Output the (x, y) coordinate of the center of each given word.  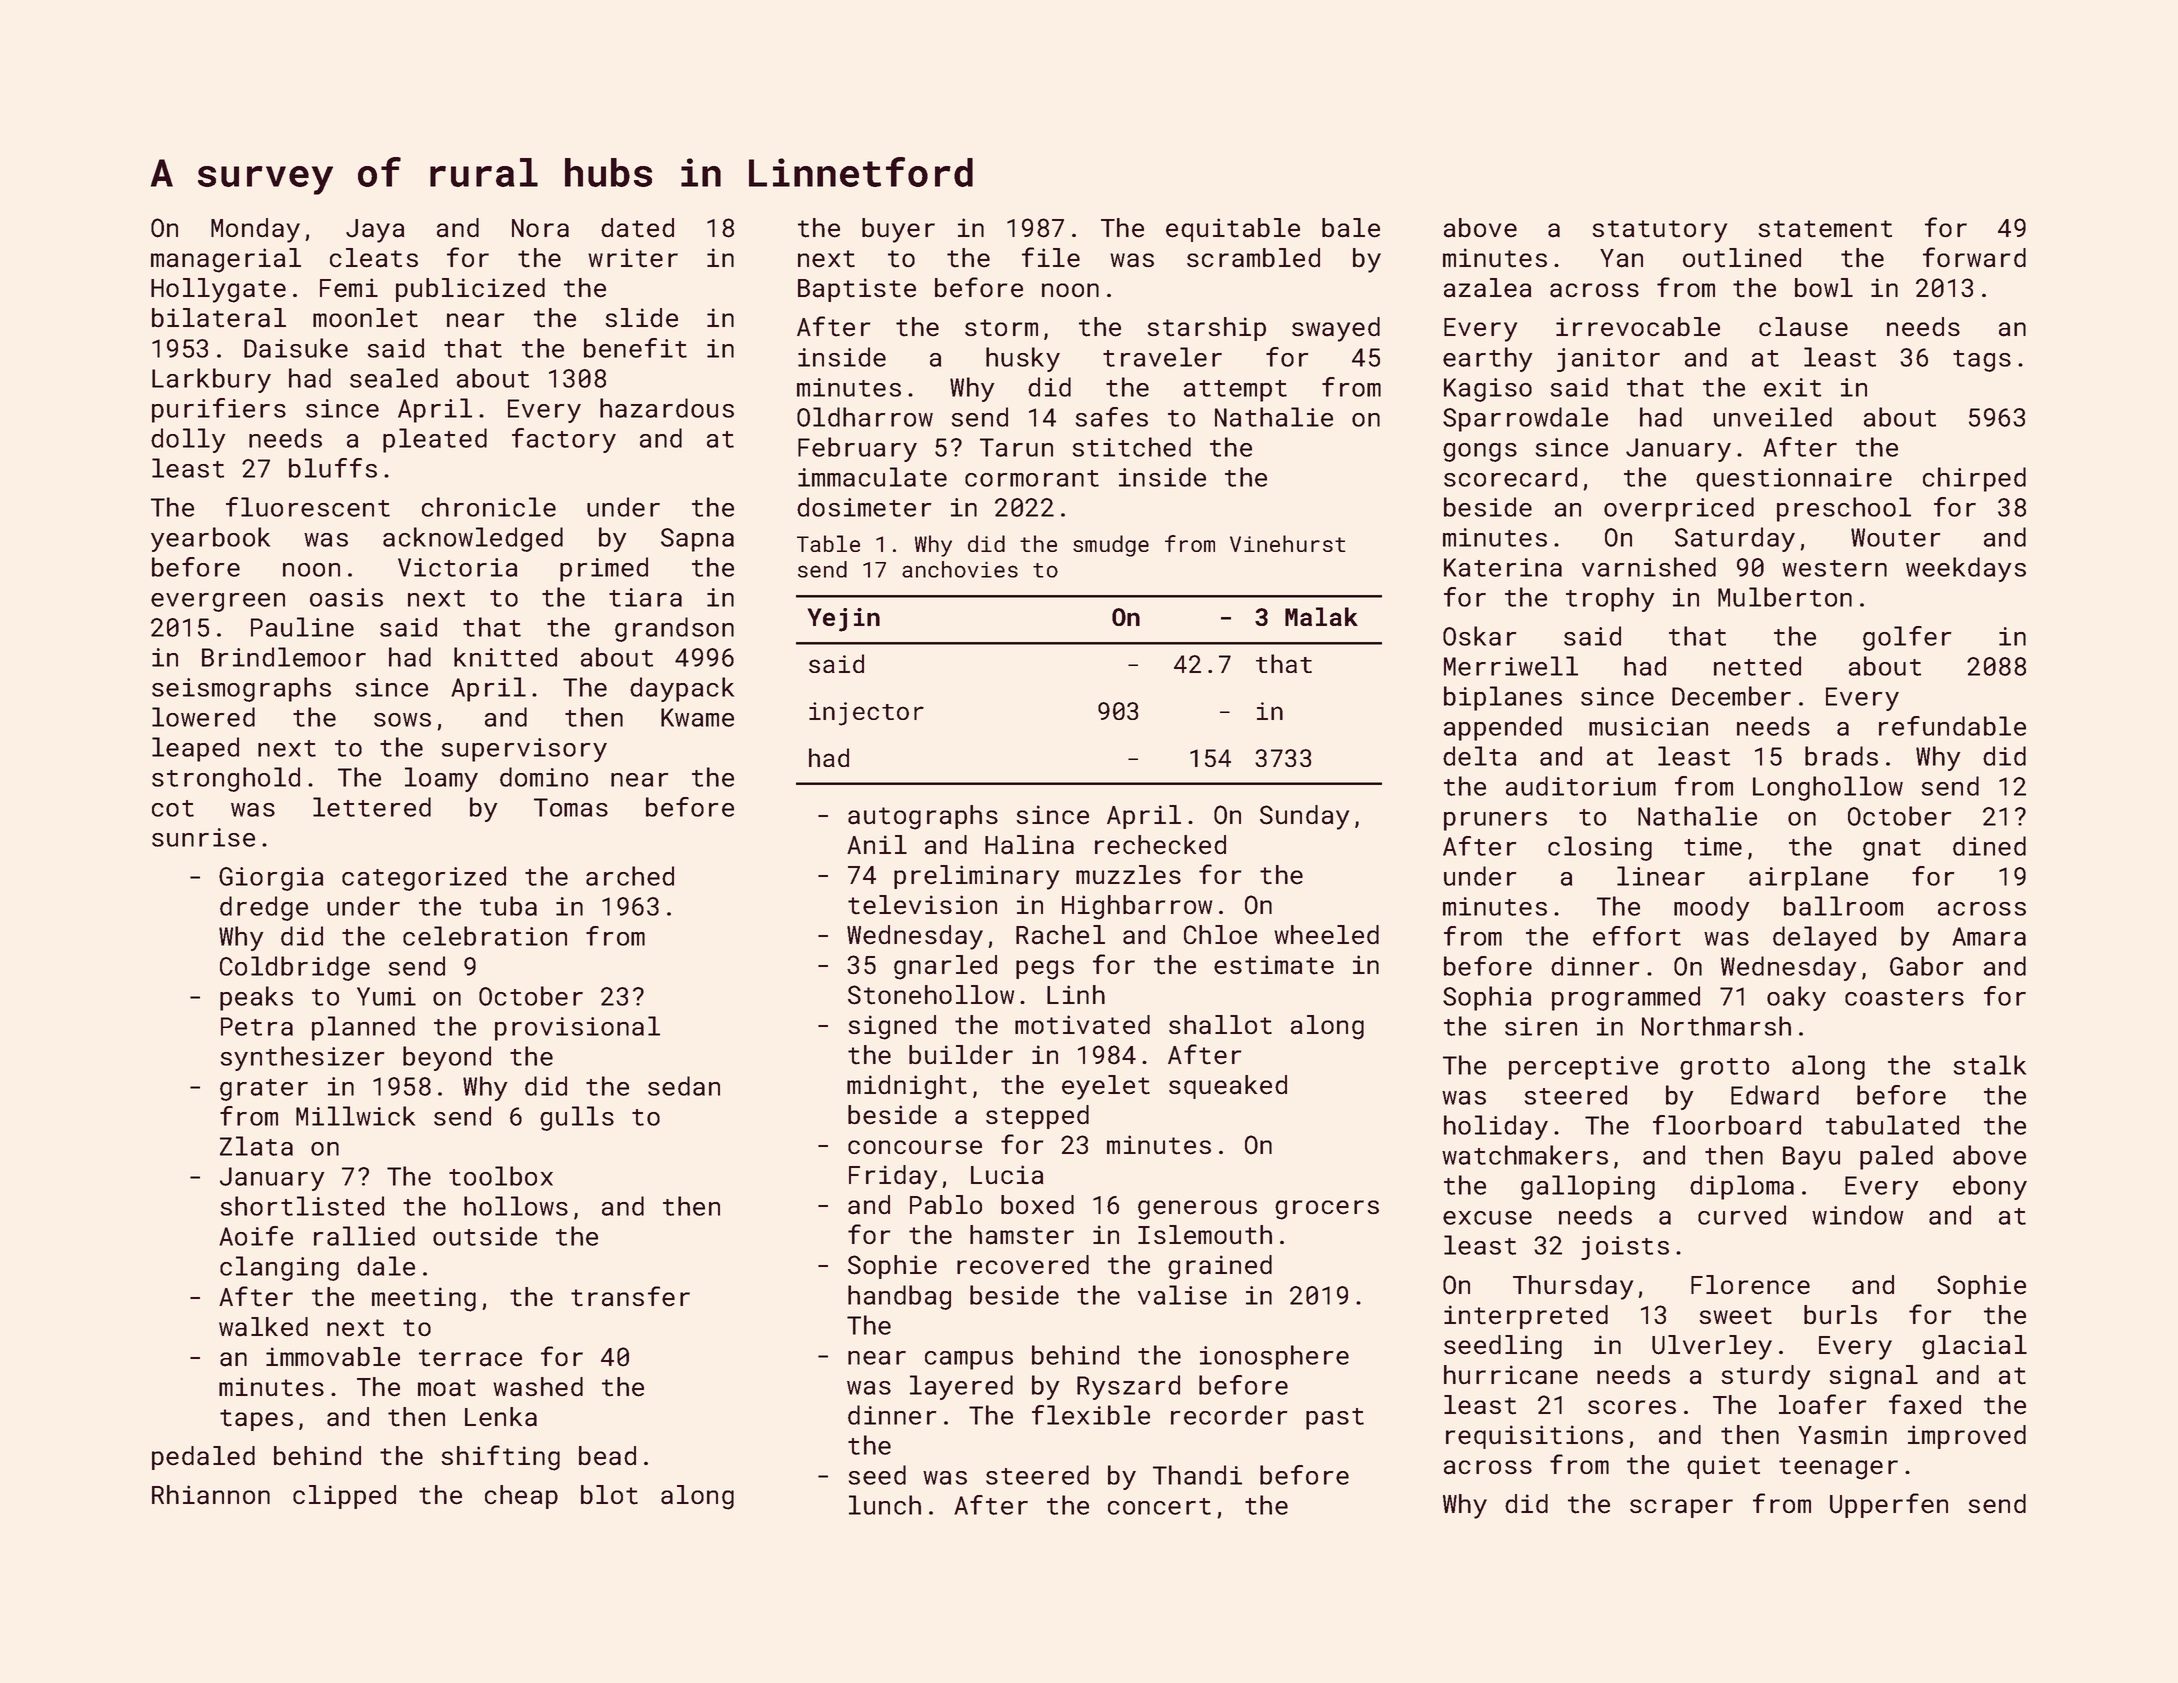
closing (1600, 848)
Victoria (457, 567)
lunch (885, 1505)
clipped (344, 1497)
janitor (1608, 360)
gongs (1480, 452)
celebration (485, 936)
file (1051, 257)
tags (1982, 361)
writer (633, 258)
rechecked (1160, 845)
